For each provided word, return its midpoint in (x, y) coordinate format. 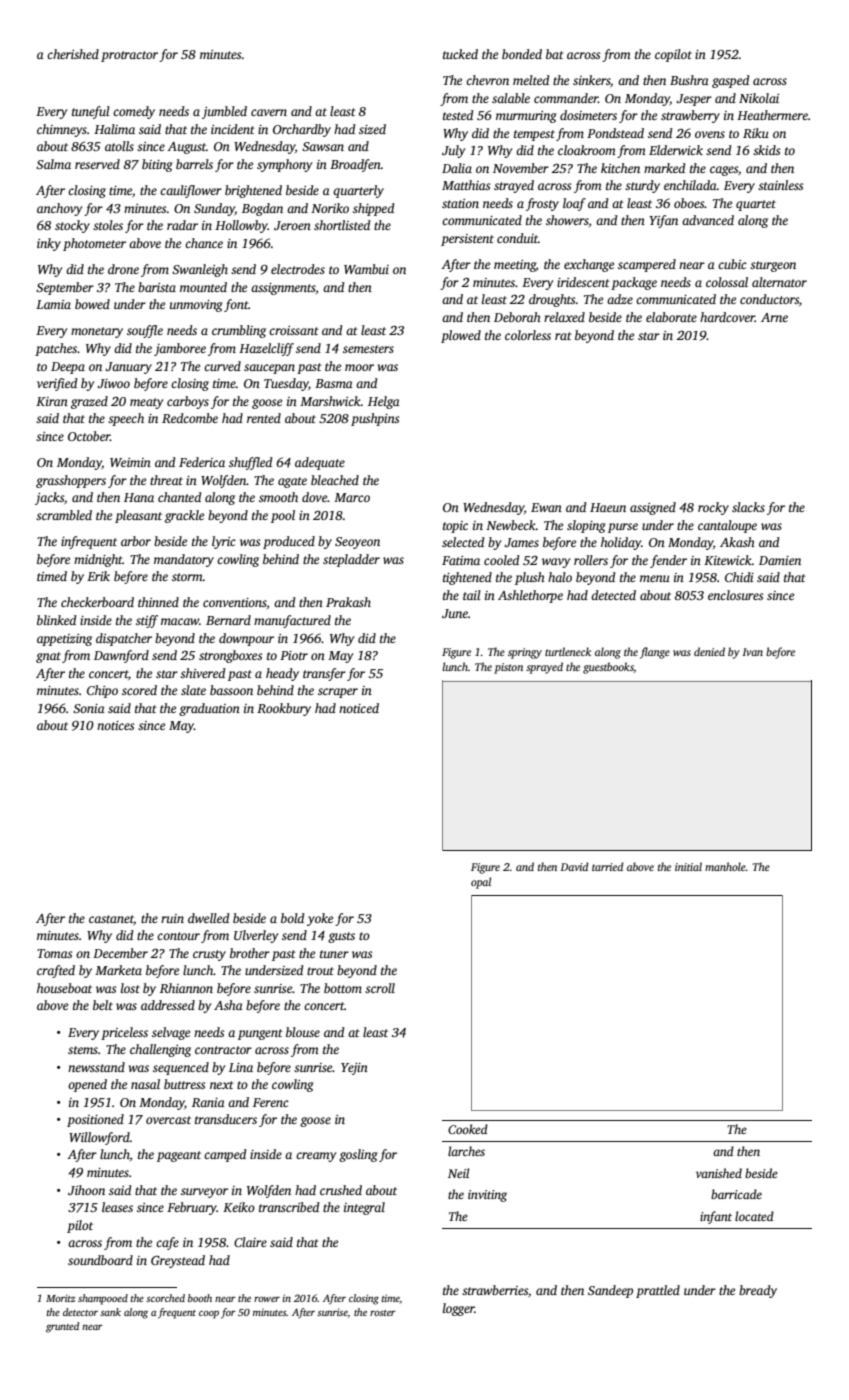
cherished (73, 54)
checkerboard (97, 602)
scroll (380, 988)
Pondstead (615, 133)
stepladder (351, 560)
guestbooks (608, 668)
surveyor (204, 1193)
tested (458, 115)
